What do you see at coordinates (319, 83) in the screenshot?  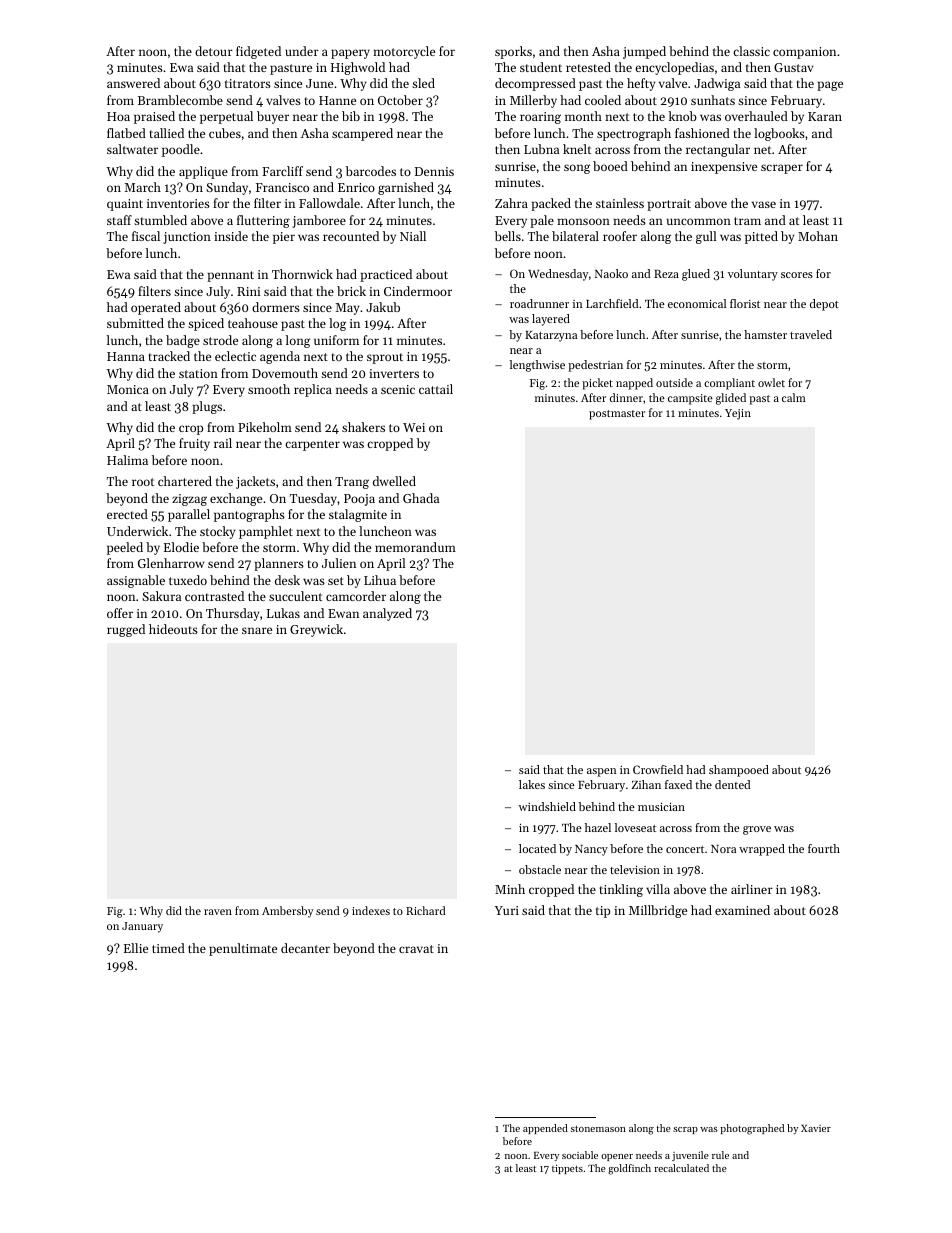 I see `June` at bounding box center [319, 83].
